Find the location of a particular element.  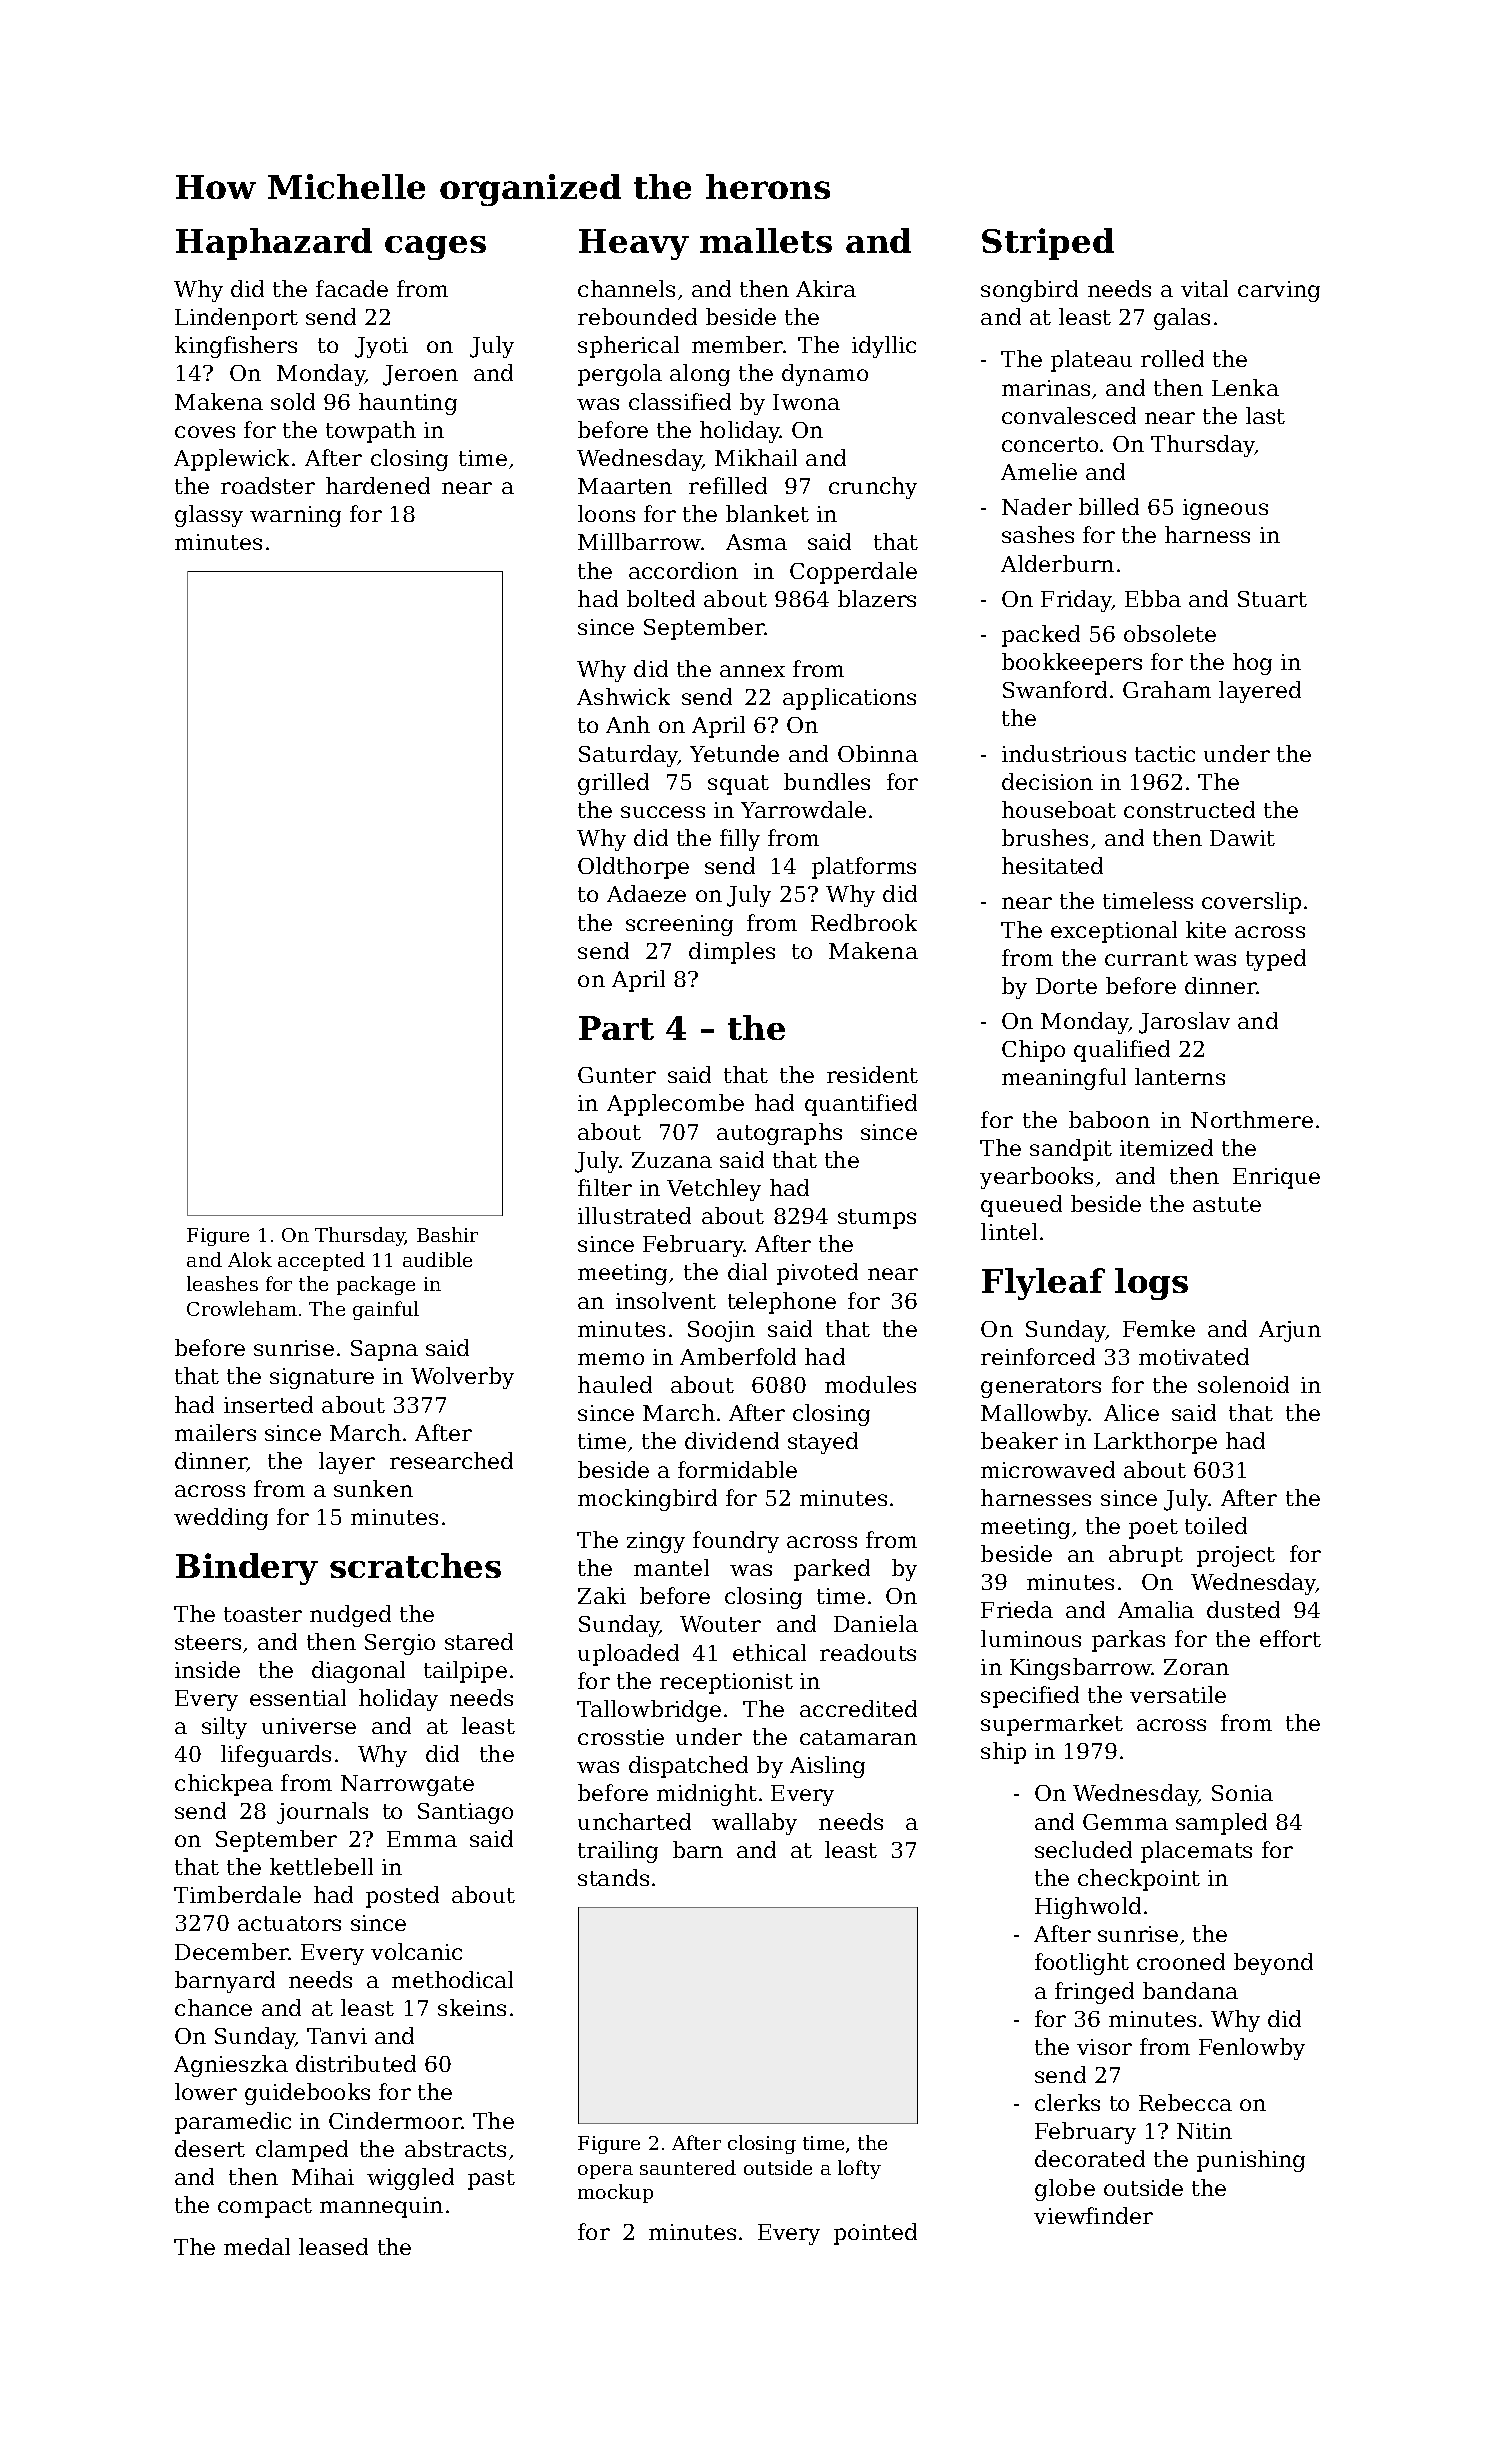

hardened is located at coordinates (378, 485).
